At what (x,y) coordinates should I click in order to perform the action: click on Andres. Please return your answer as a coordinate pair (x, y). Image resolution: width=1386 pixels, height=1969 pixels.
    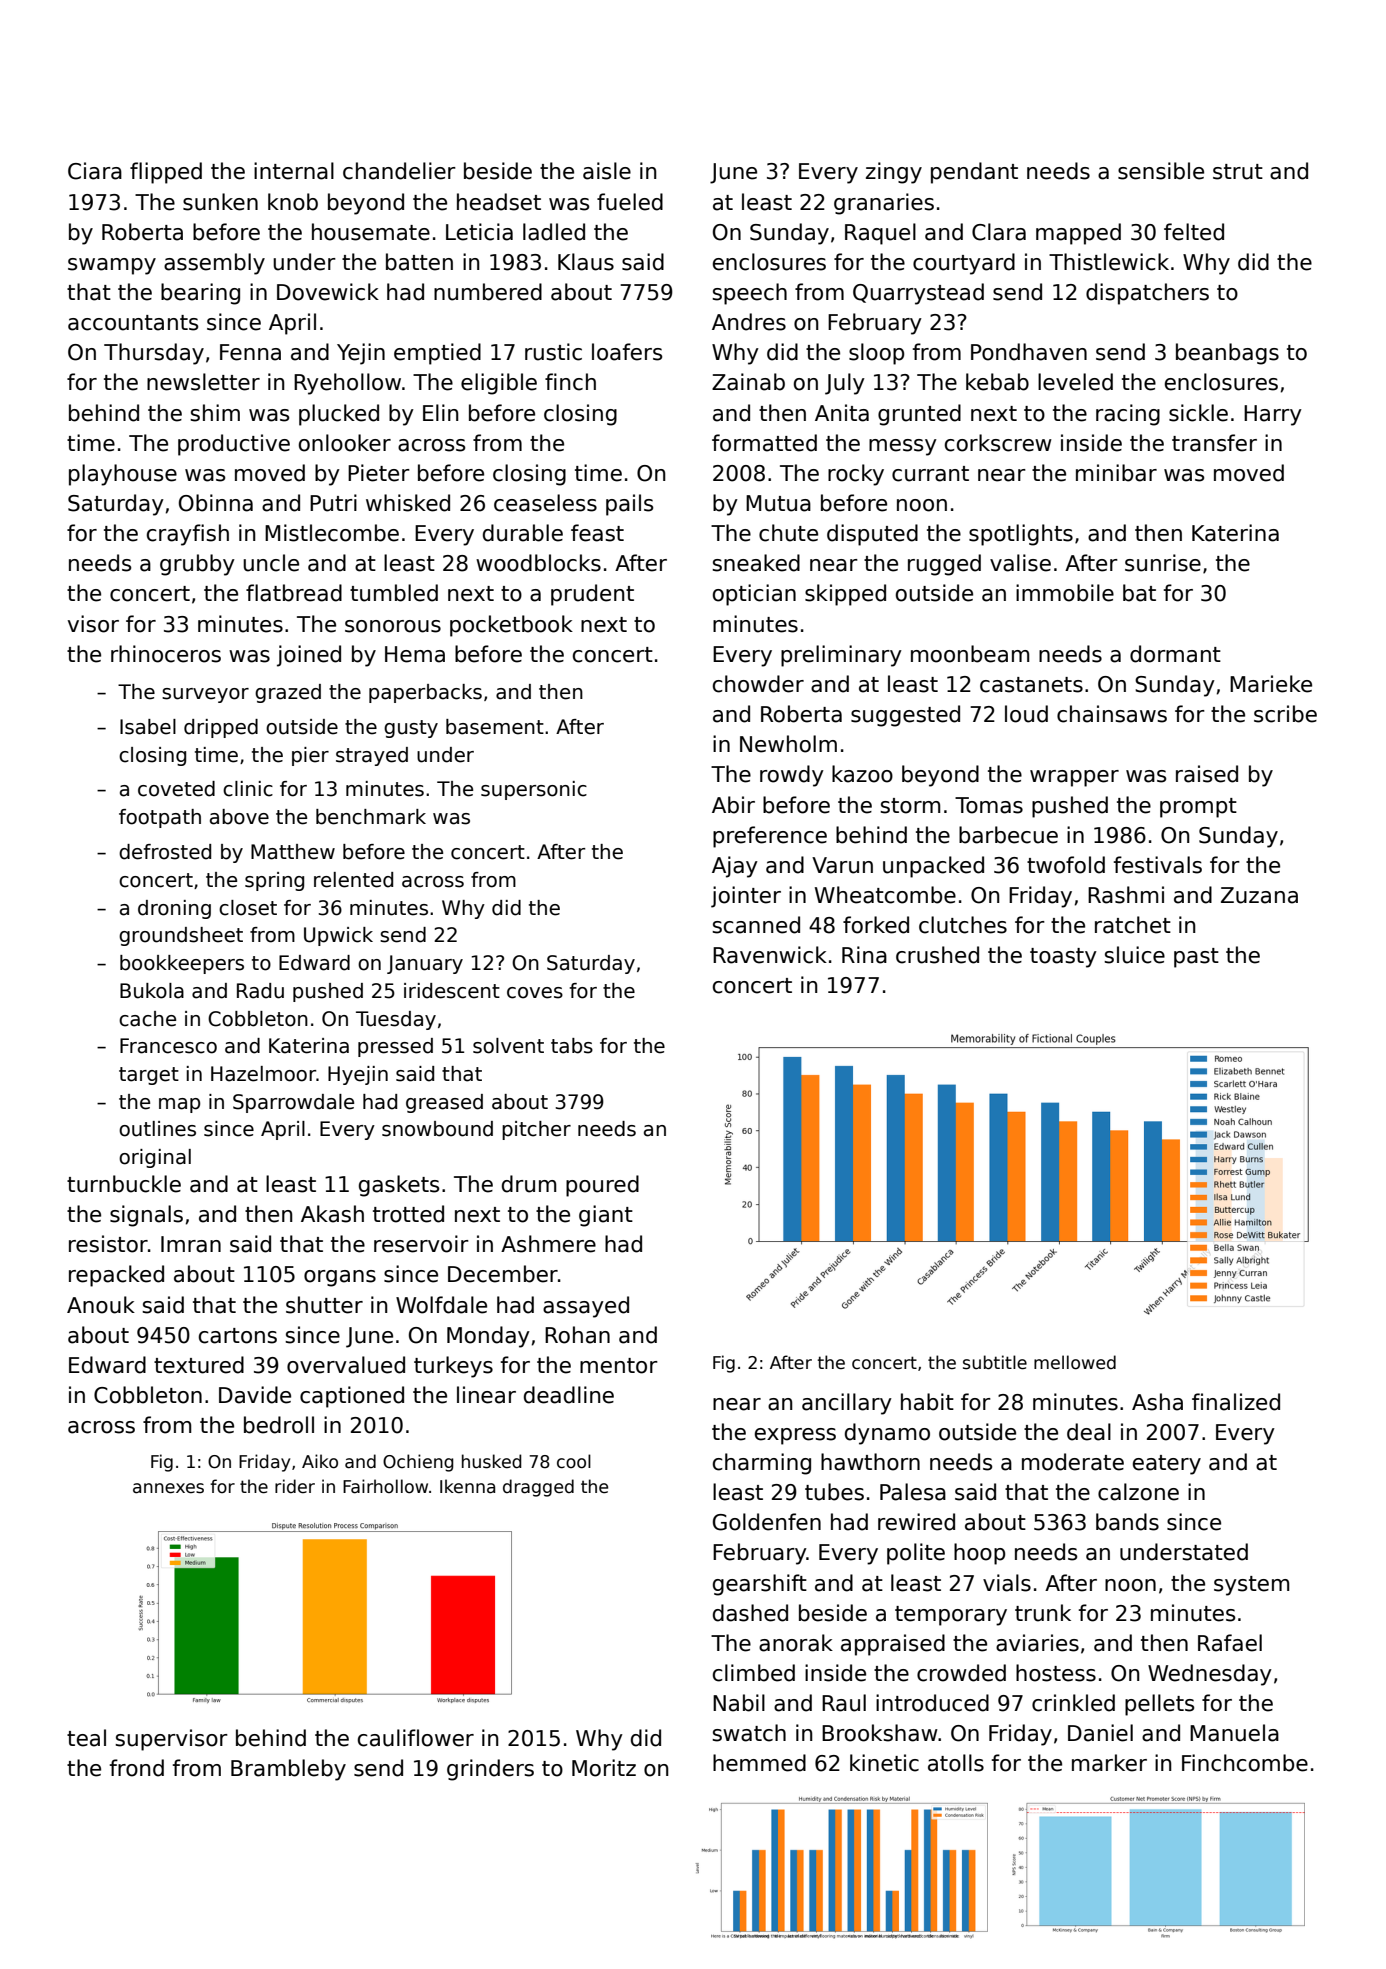
    Looking at the image, I should click on (749, 322).
